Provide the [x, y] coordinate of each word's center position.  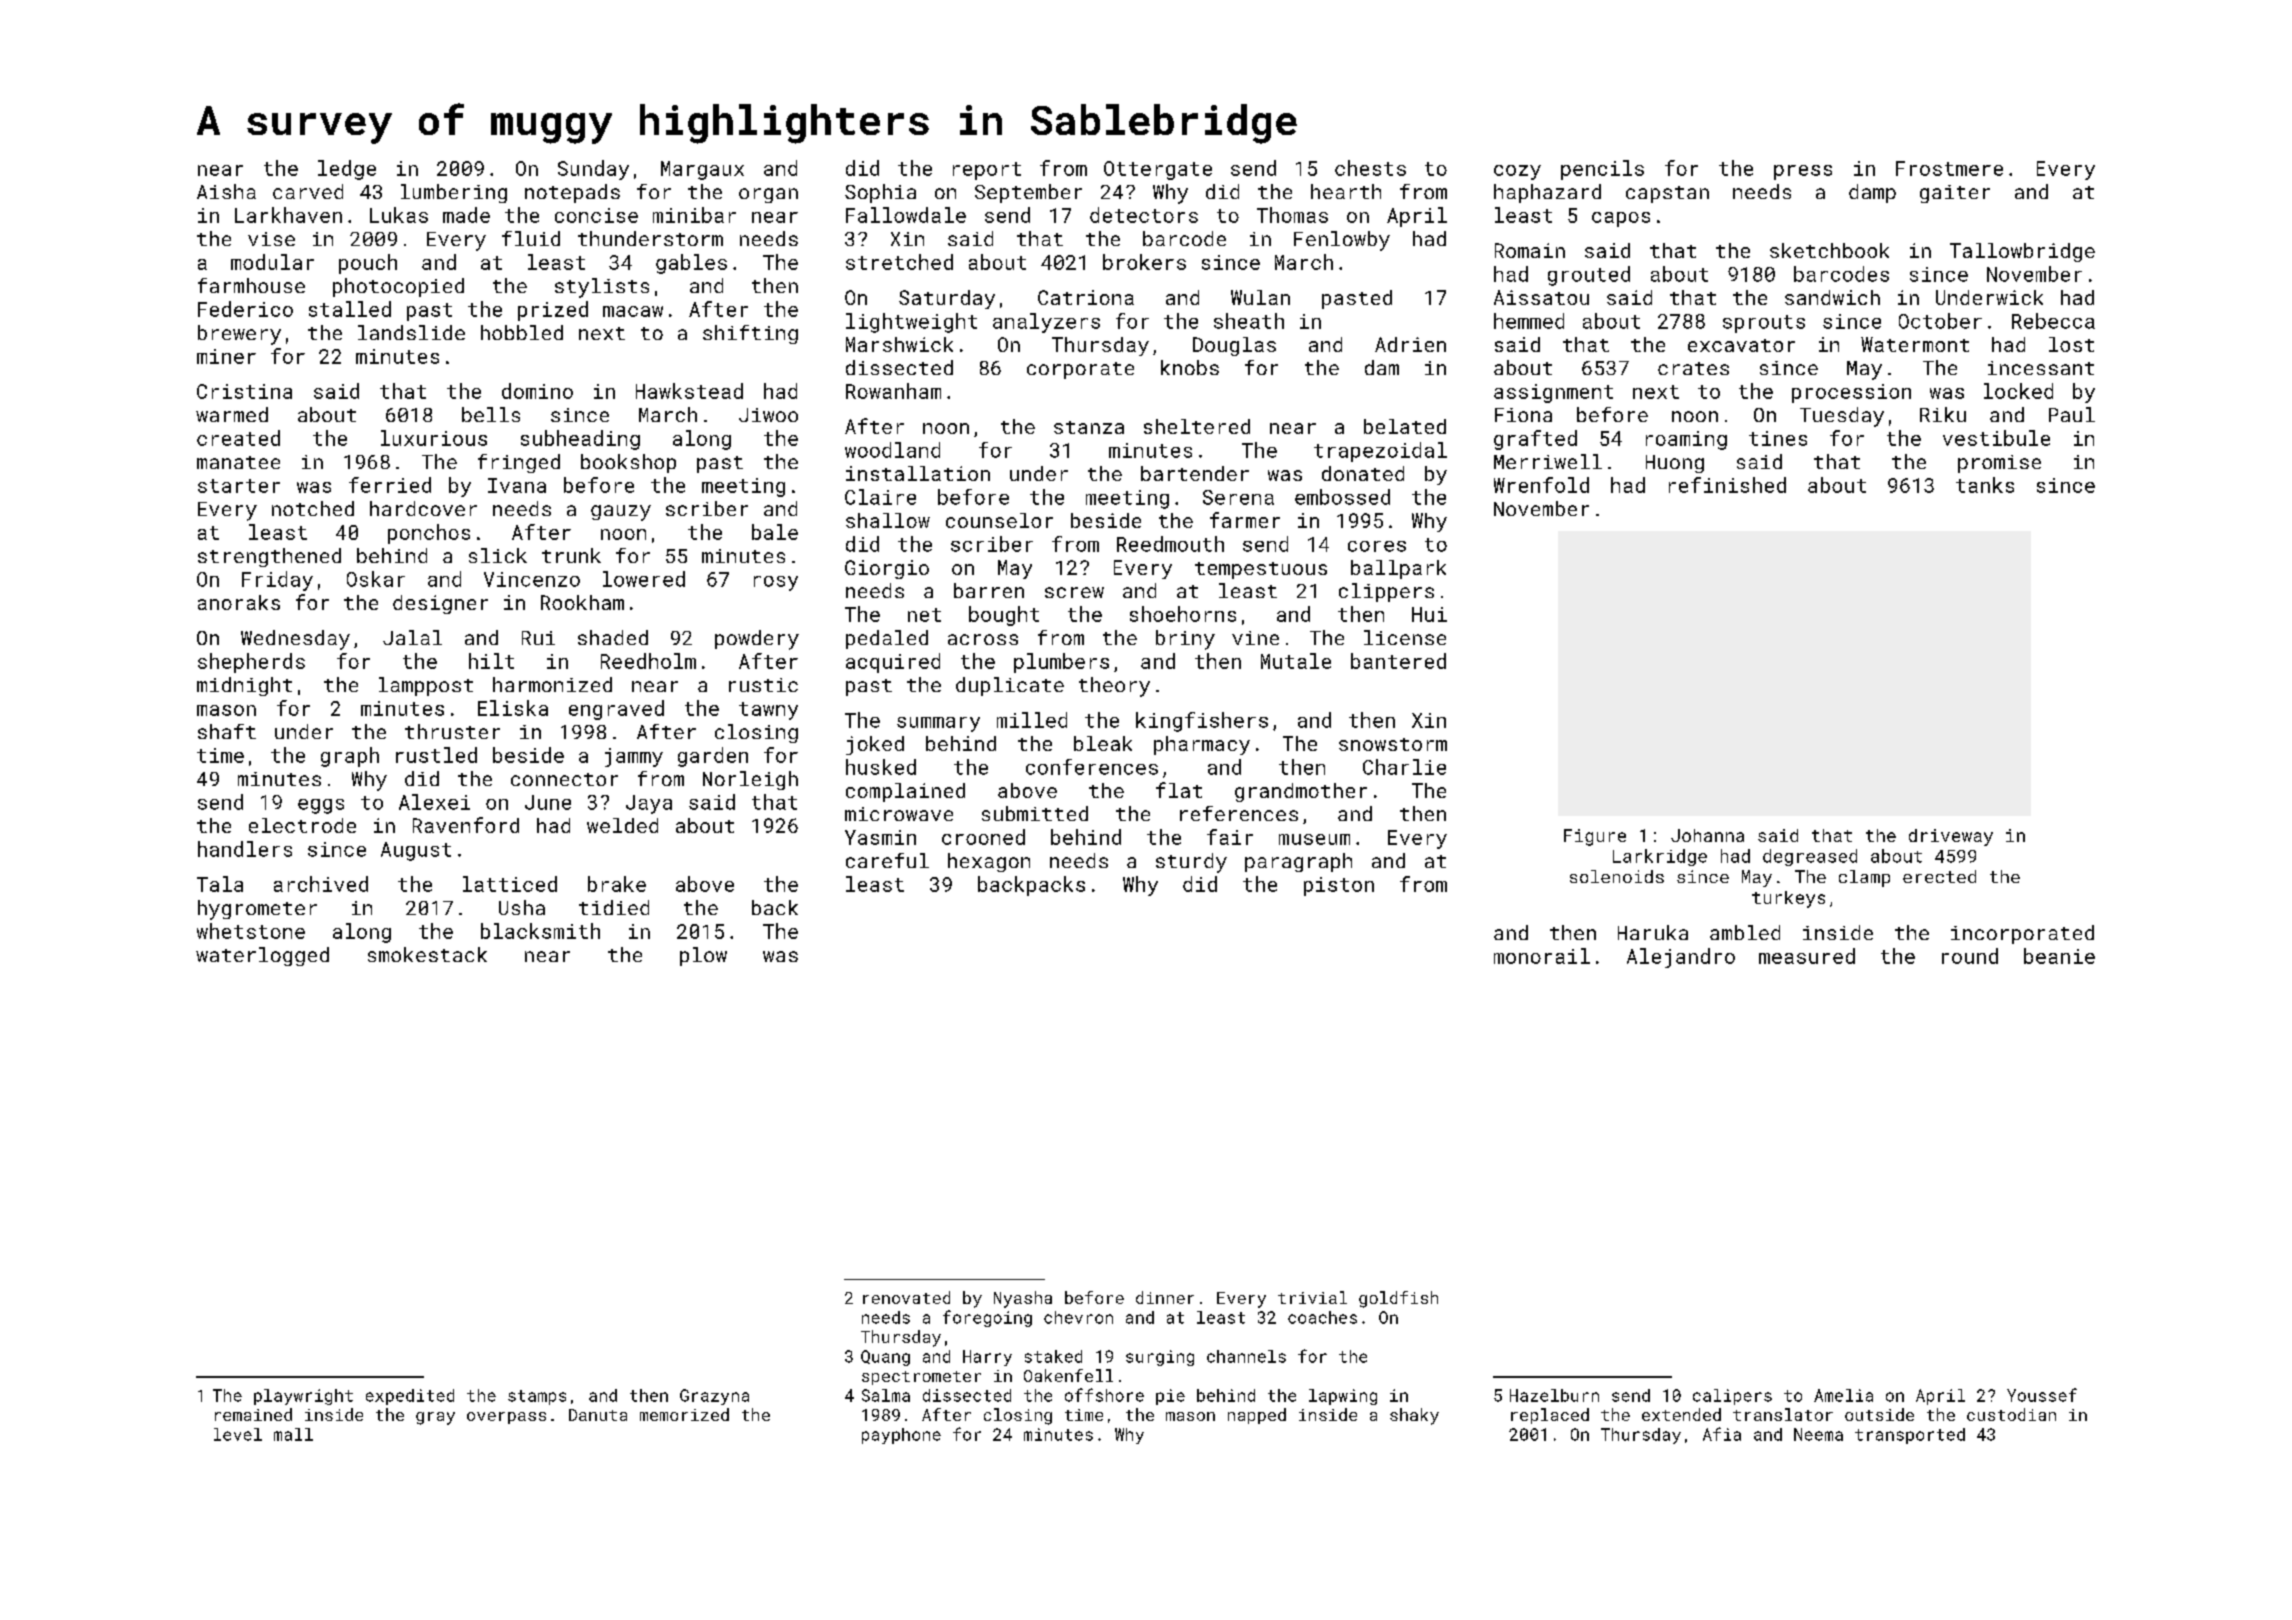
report [987, 171]
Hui [1429, 614]
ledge [347, 170]
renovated [906, 1297]
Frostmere [1949, 168]
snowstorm [1393, 744]
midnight [244, 686]
